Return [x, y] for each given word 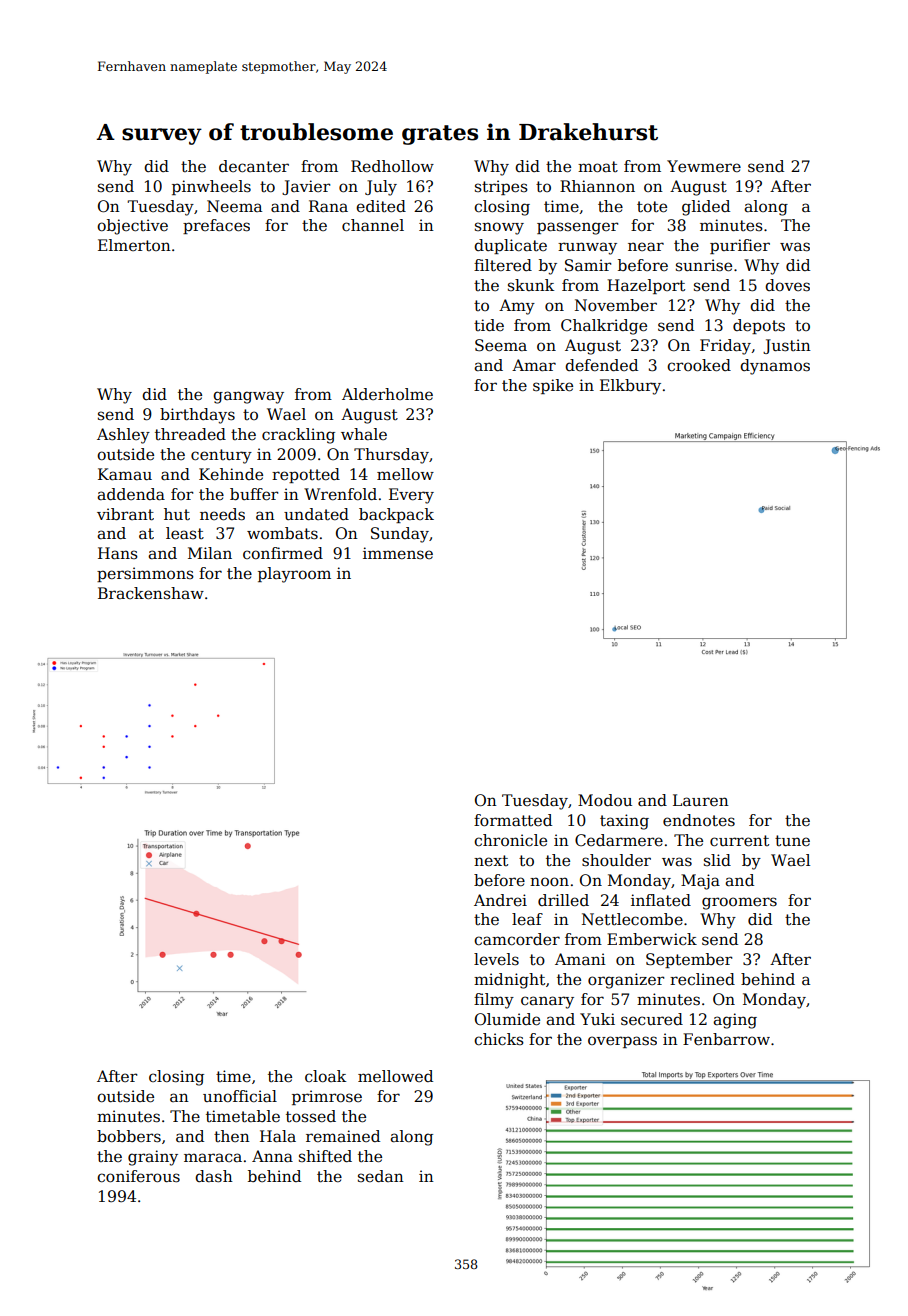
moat [598, 166]
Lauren [701, 800]
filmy [494, 1001]
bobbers [129, 1136]
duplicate [510, 246]
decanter [254, 166]
